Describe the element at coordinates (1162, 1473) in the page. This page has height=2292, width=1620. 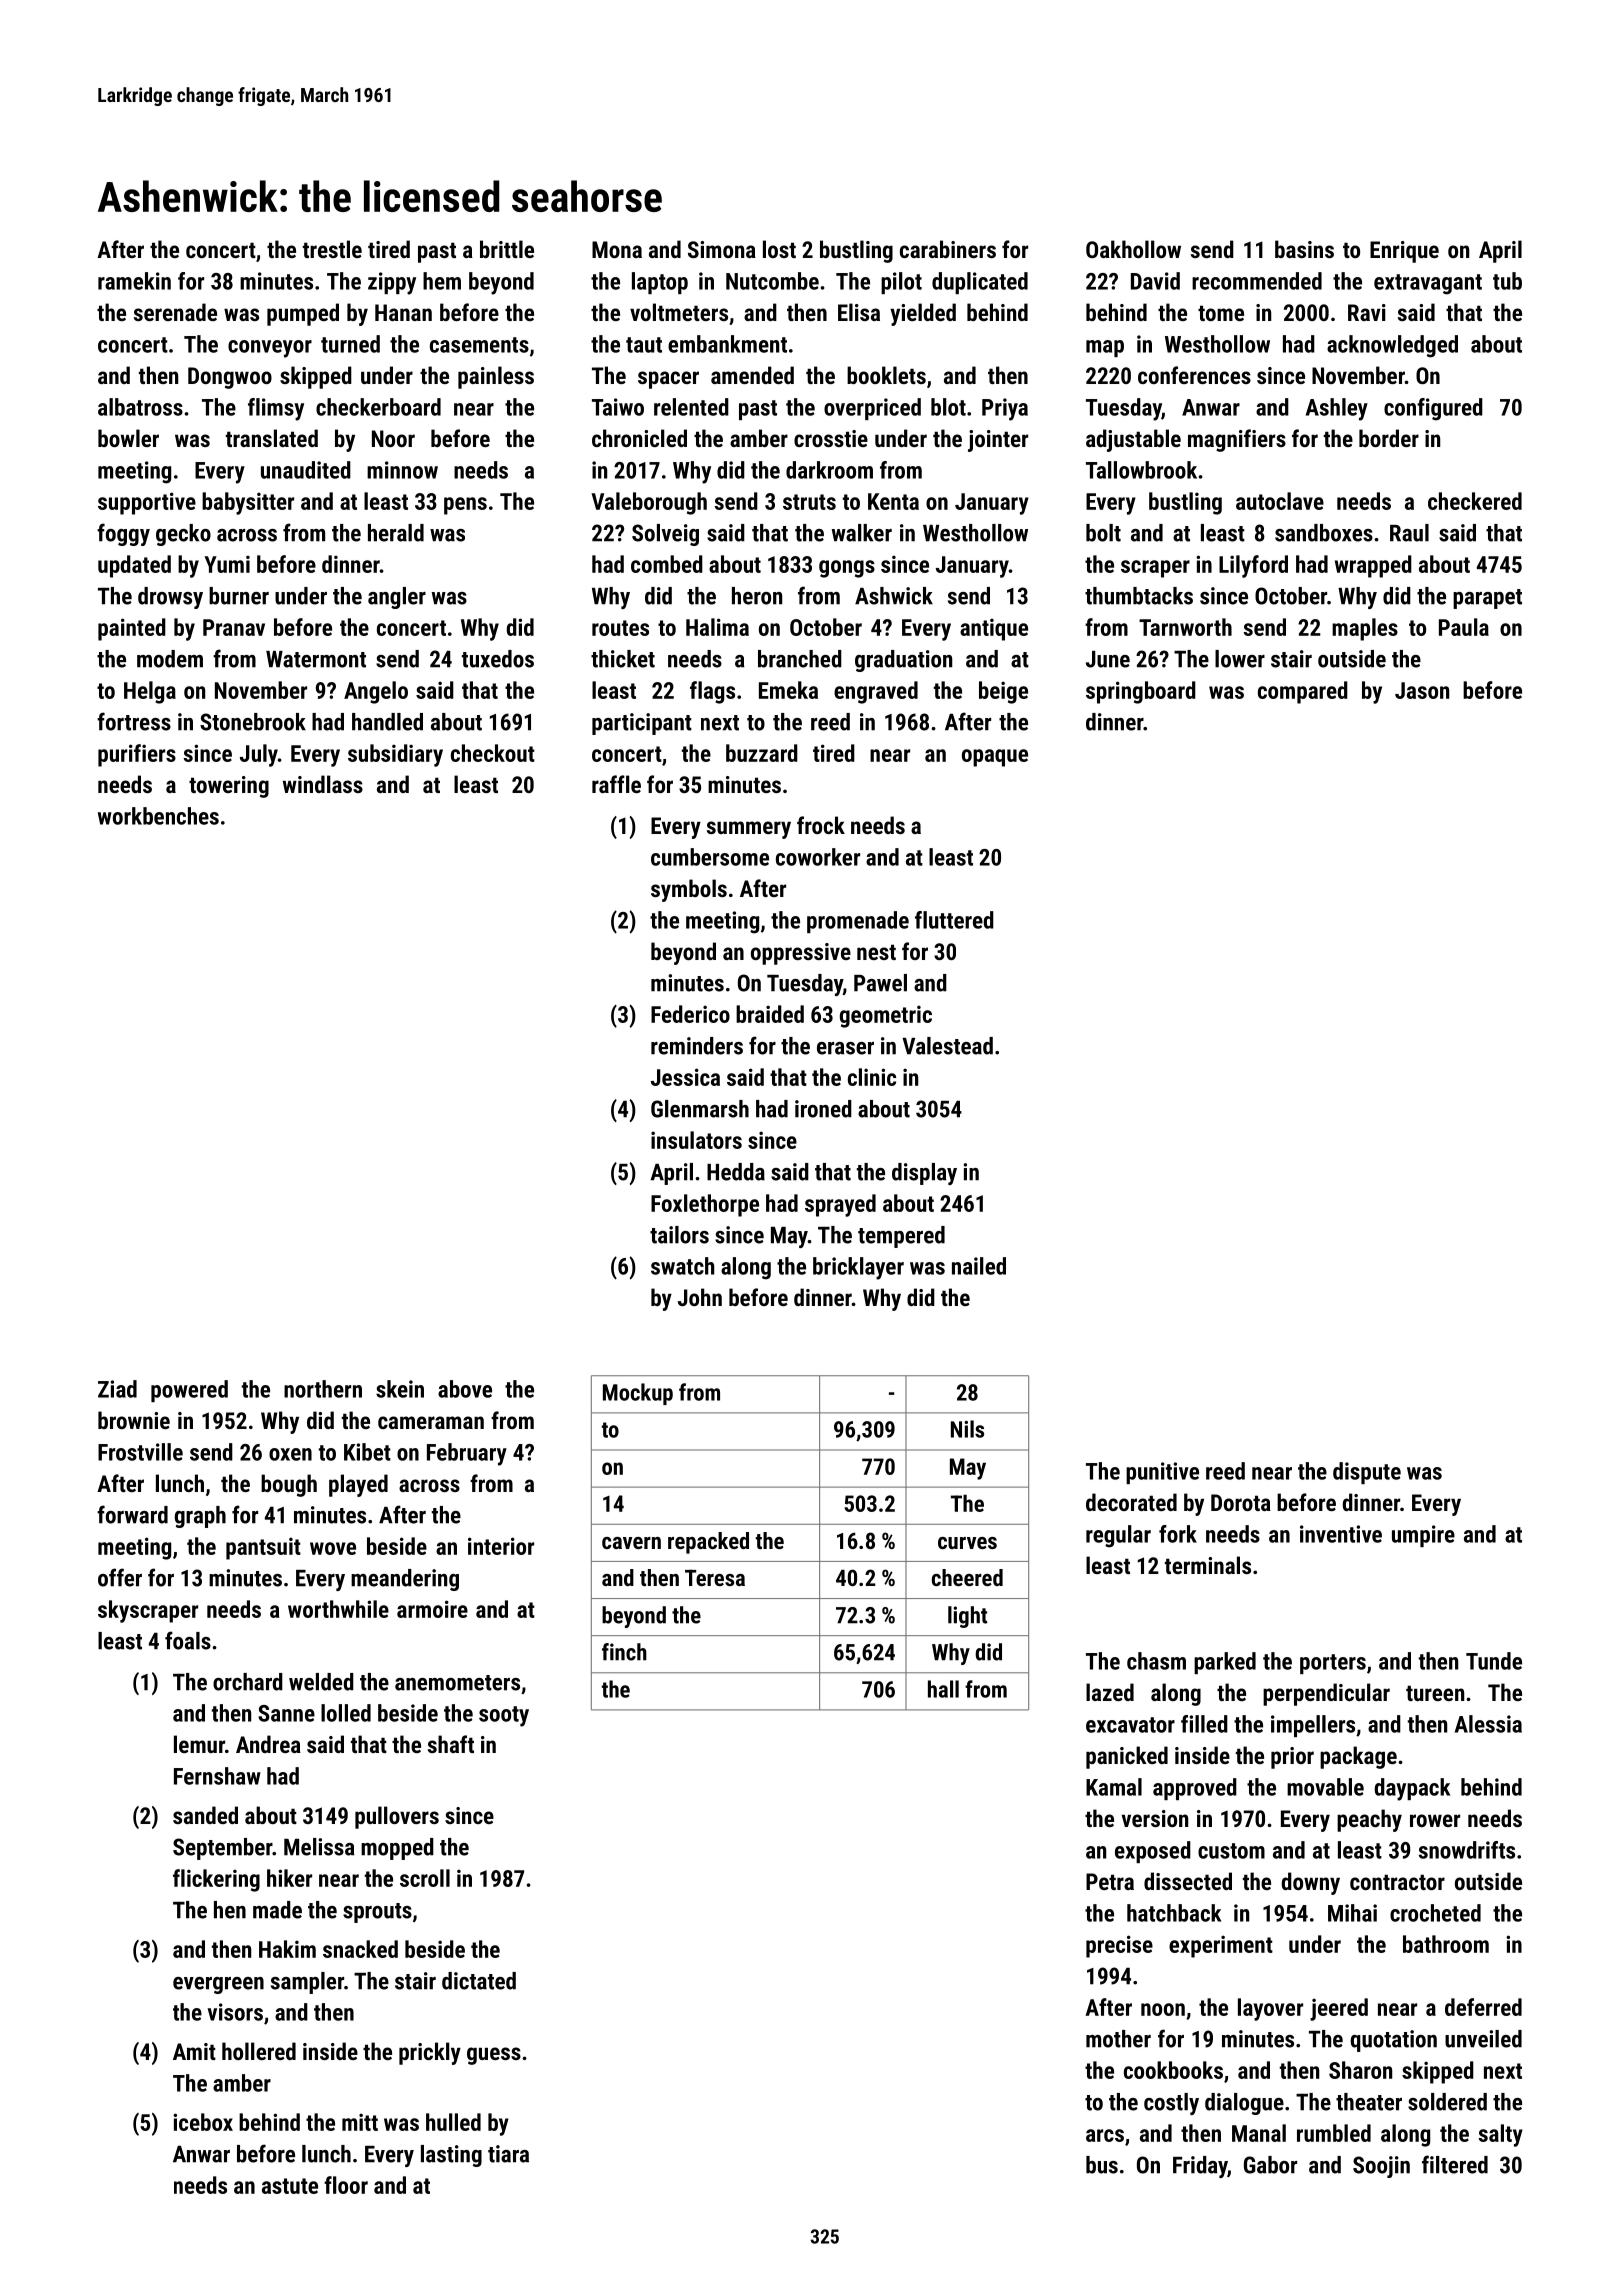
I see `punitive` at that location.
